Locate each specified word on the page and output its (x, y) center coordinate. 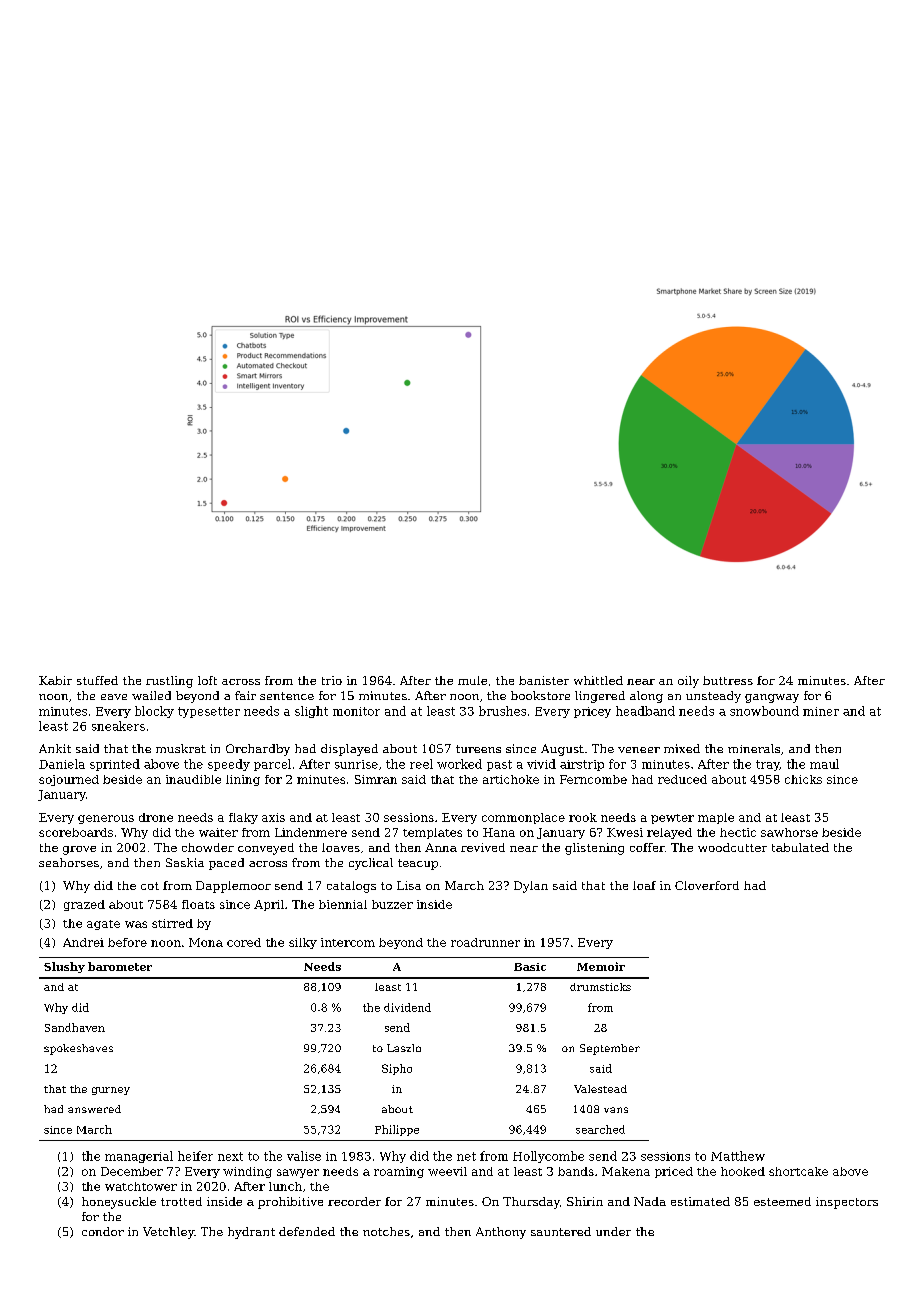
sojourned (69, 780)
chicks (803, 779)
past (499, 765)
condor (103, 1231)
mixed (682, 748)
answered (94, 1109)
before (127, 942)
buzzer (392, 904)
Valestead (600, 1089)
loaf (644, 885)
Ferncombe (593, 779)
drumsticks (600, 987)
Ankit (55, 748)
